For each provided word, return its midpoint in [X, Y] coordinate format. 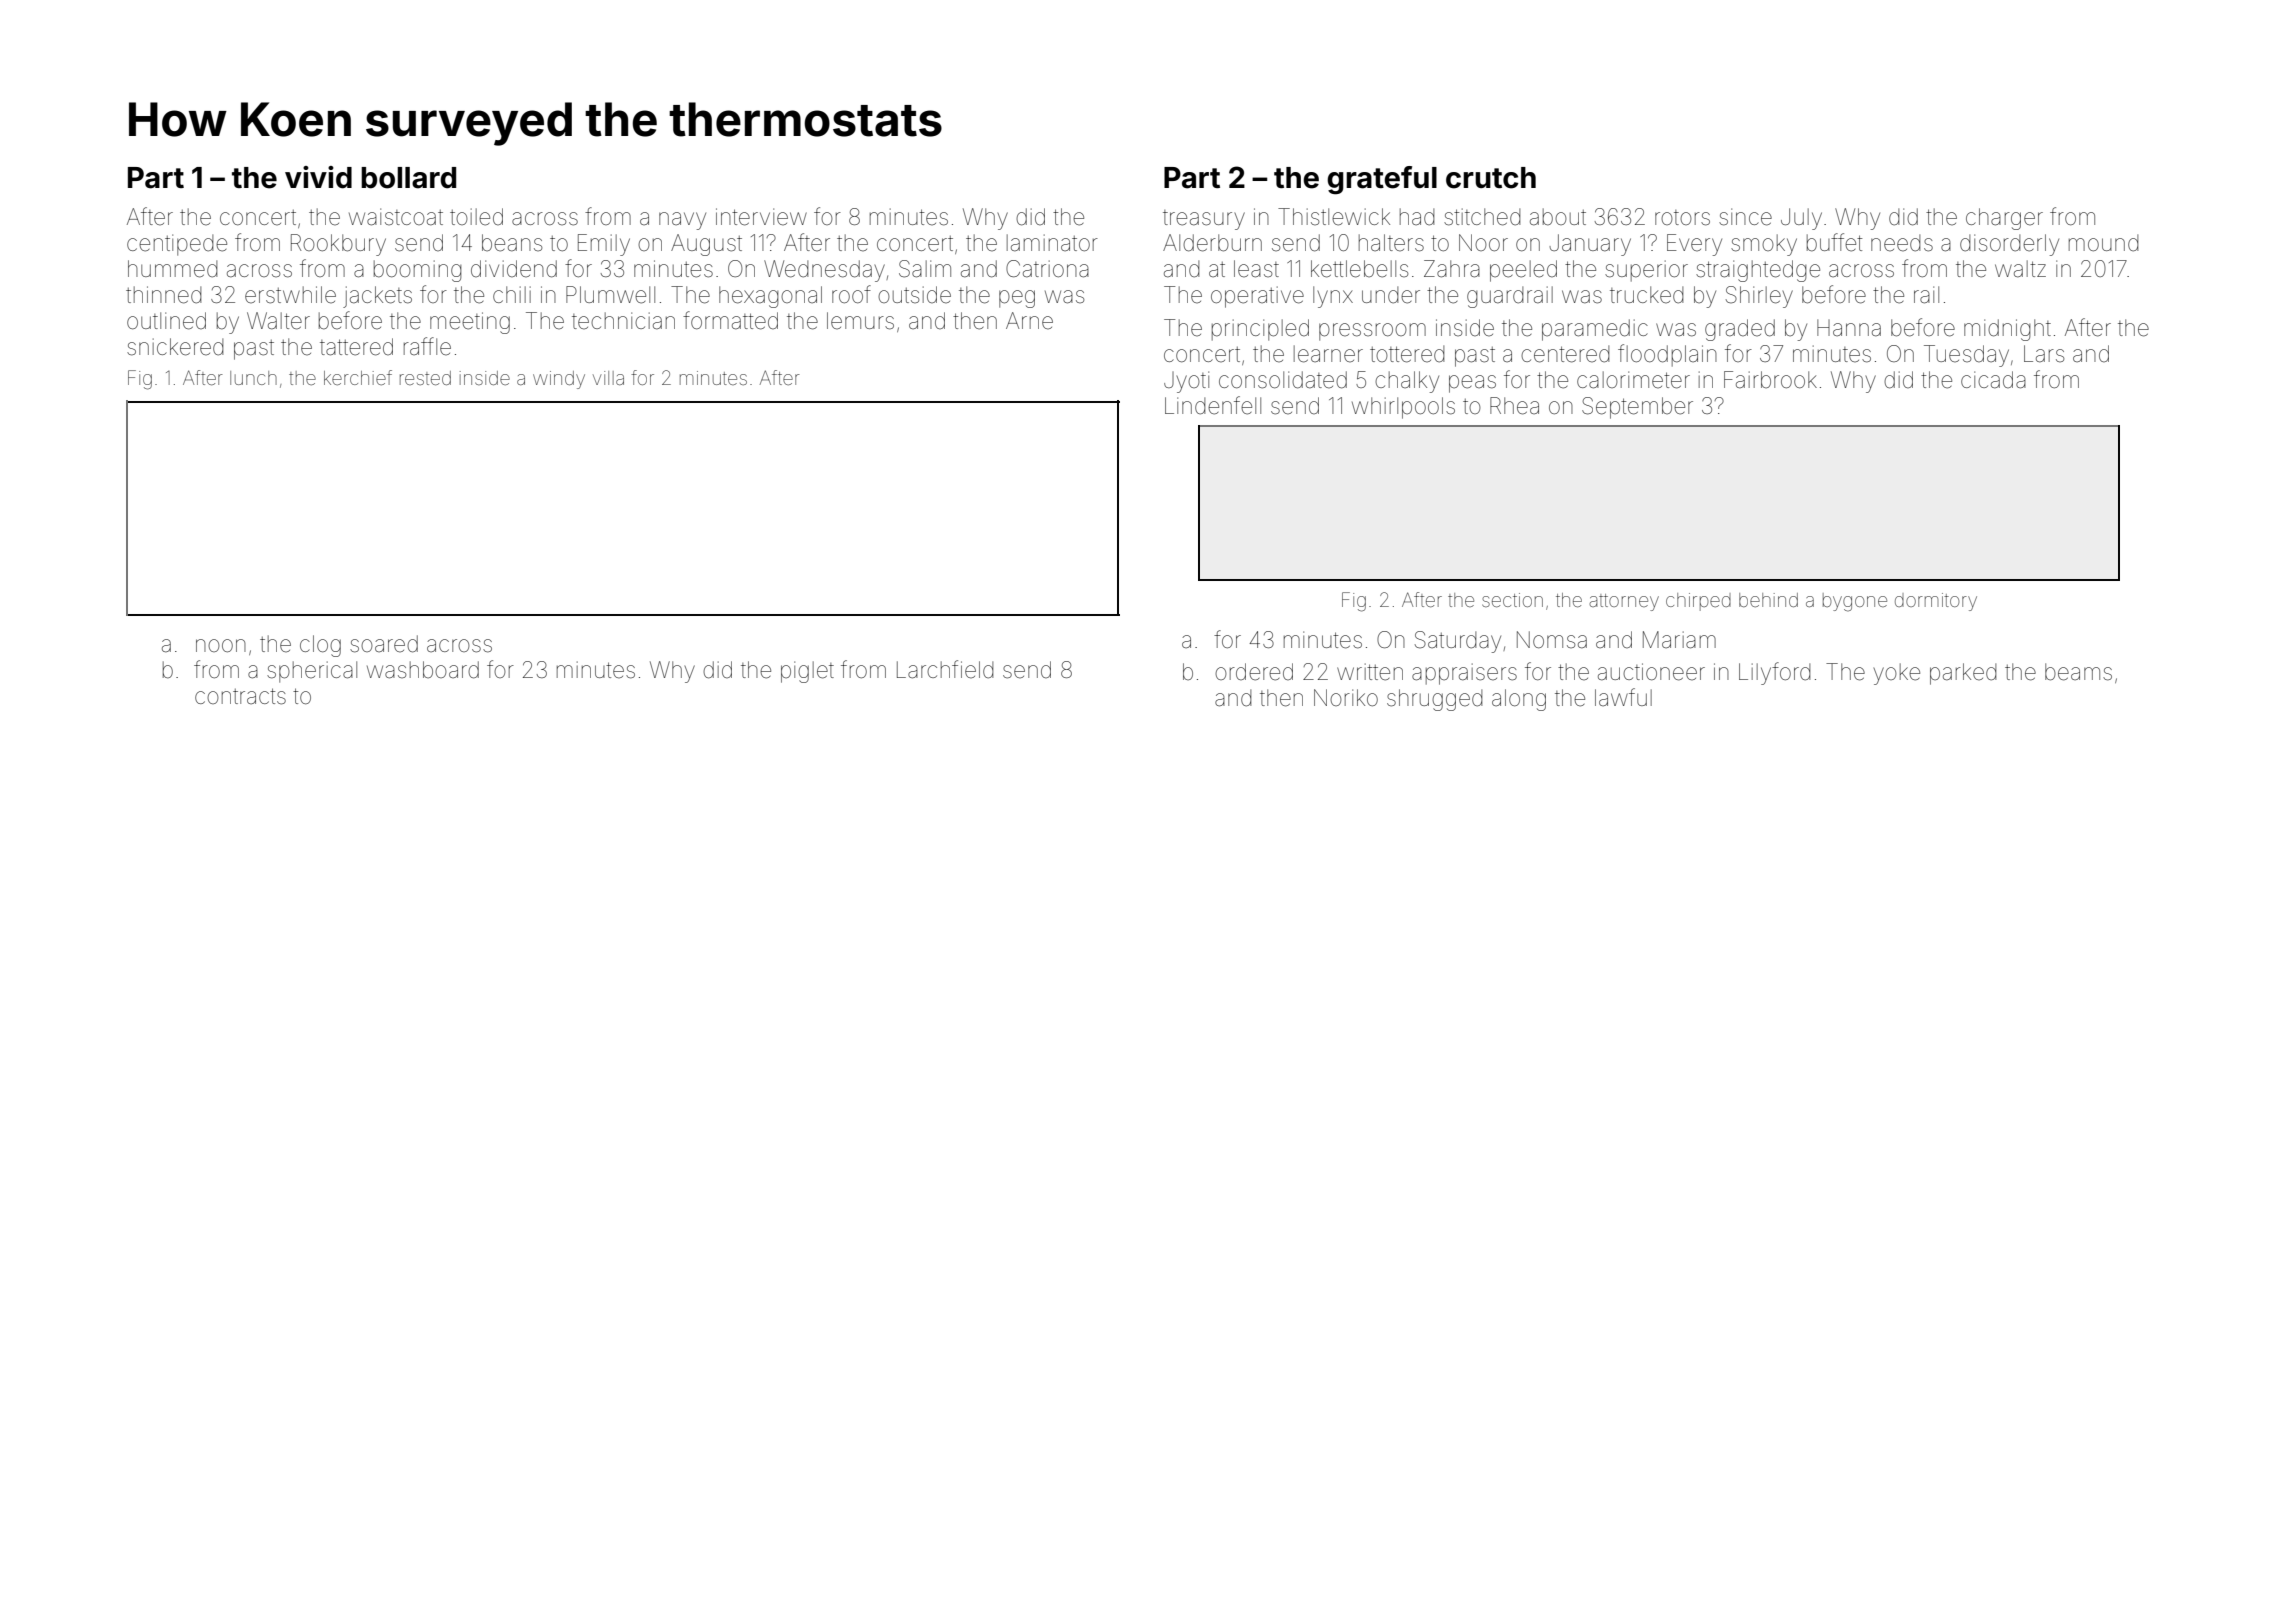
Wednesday [824, 271]
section [1512, 600]
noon [221, 645]
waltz [2020, 269]
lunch [253, 378]
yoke [1897, 674]
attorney [1624, 602]
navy [682, 221]
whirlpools [1403, 408]
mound [2103, 243]
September [1637, 408]
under [1391, 295]
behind [1768, 600]
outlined [166, 321]
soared [384, 644]
